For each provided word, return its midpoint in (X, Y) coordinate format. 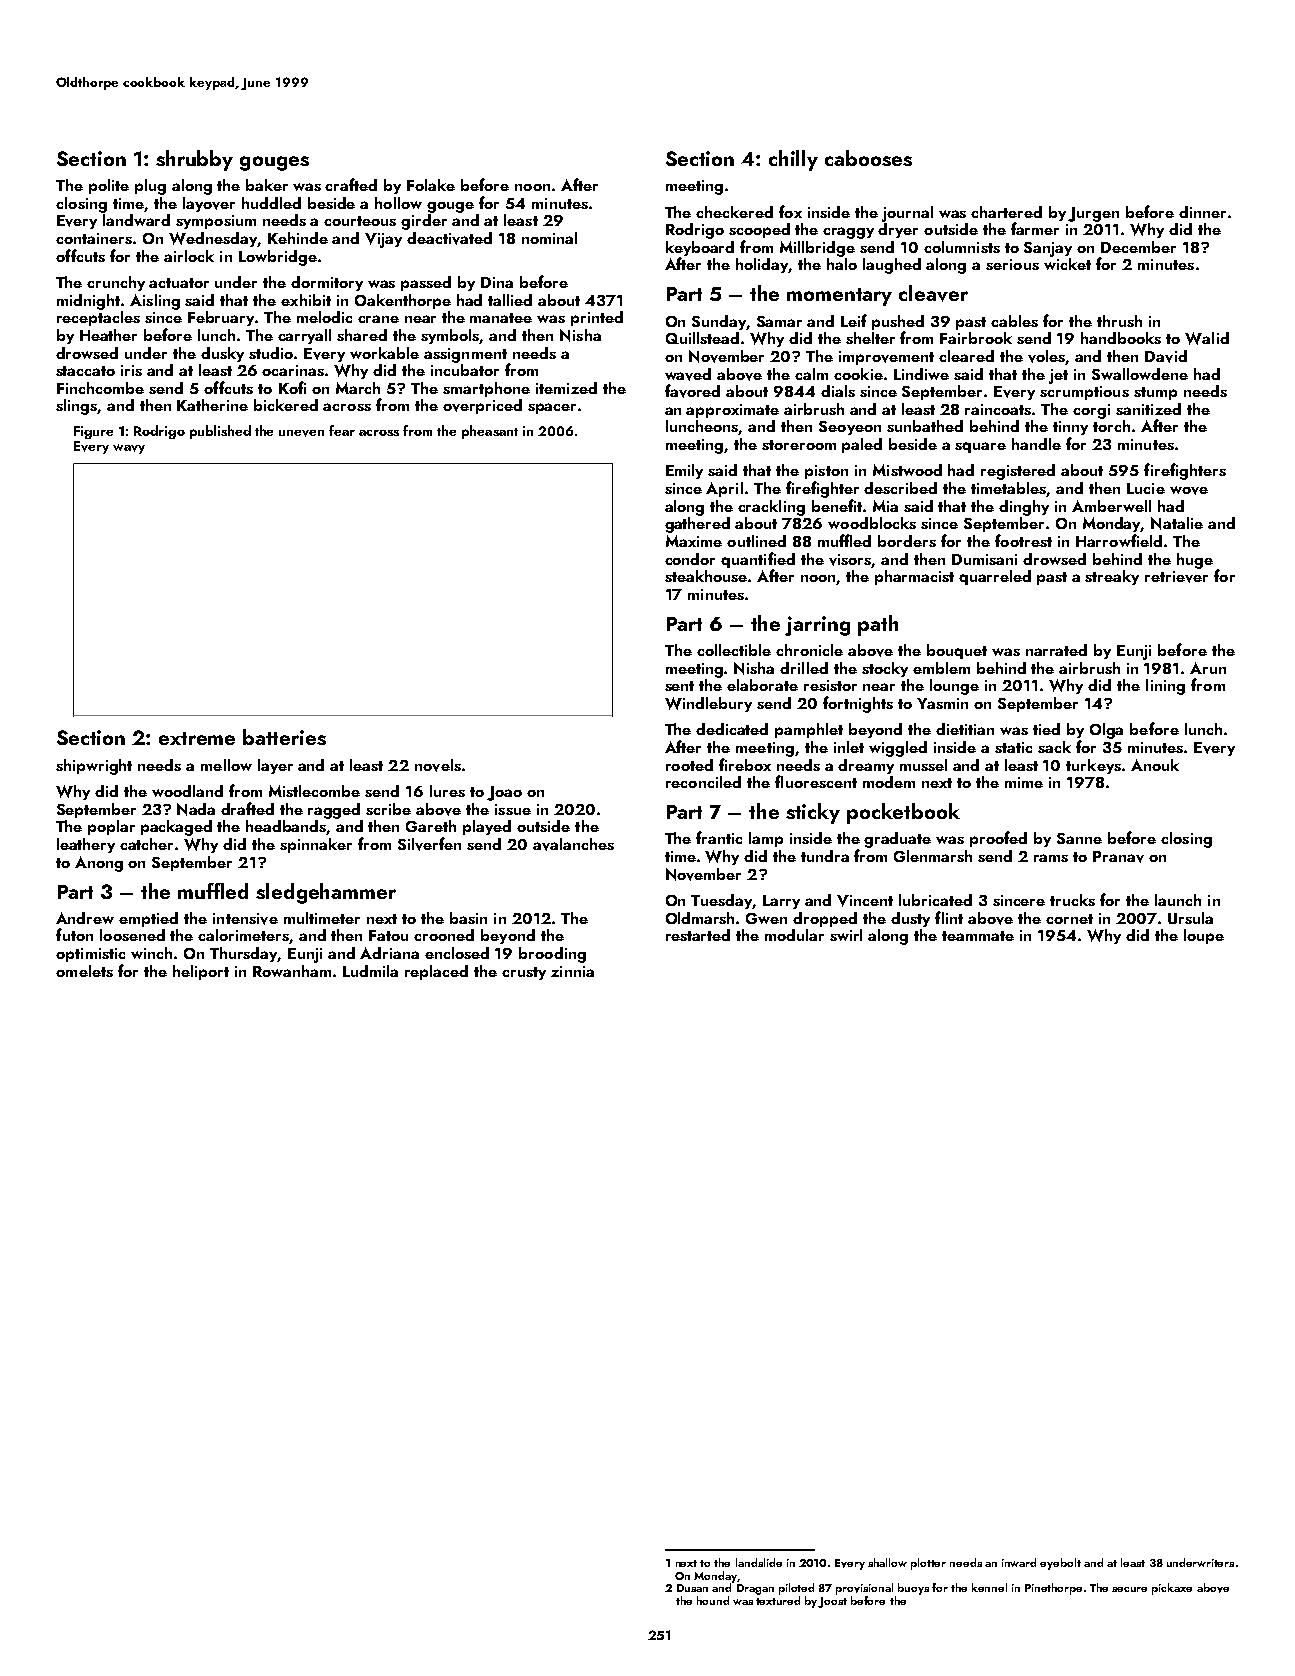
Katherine (212, 405)
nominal (549, 238)
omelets (84, 971)
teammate (978, 936)
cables (1014, 321)
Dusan (692, 1588)
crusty (524, 973)
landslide (759, 1562)
